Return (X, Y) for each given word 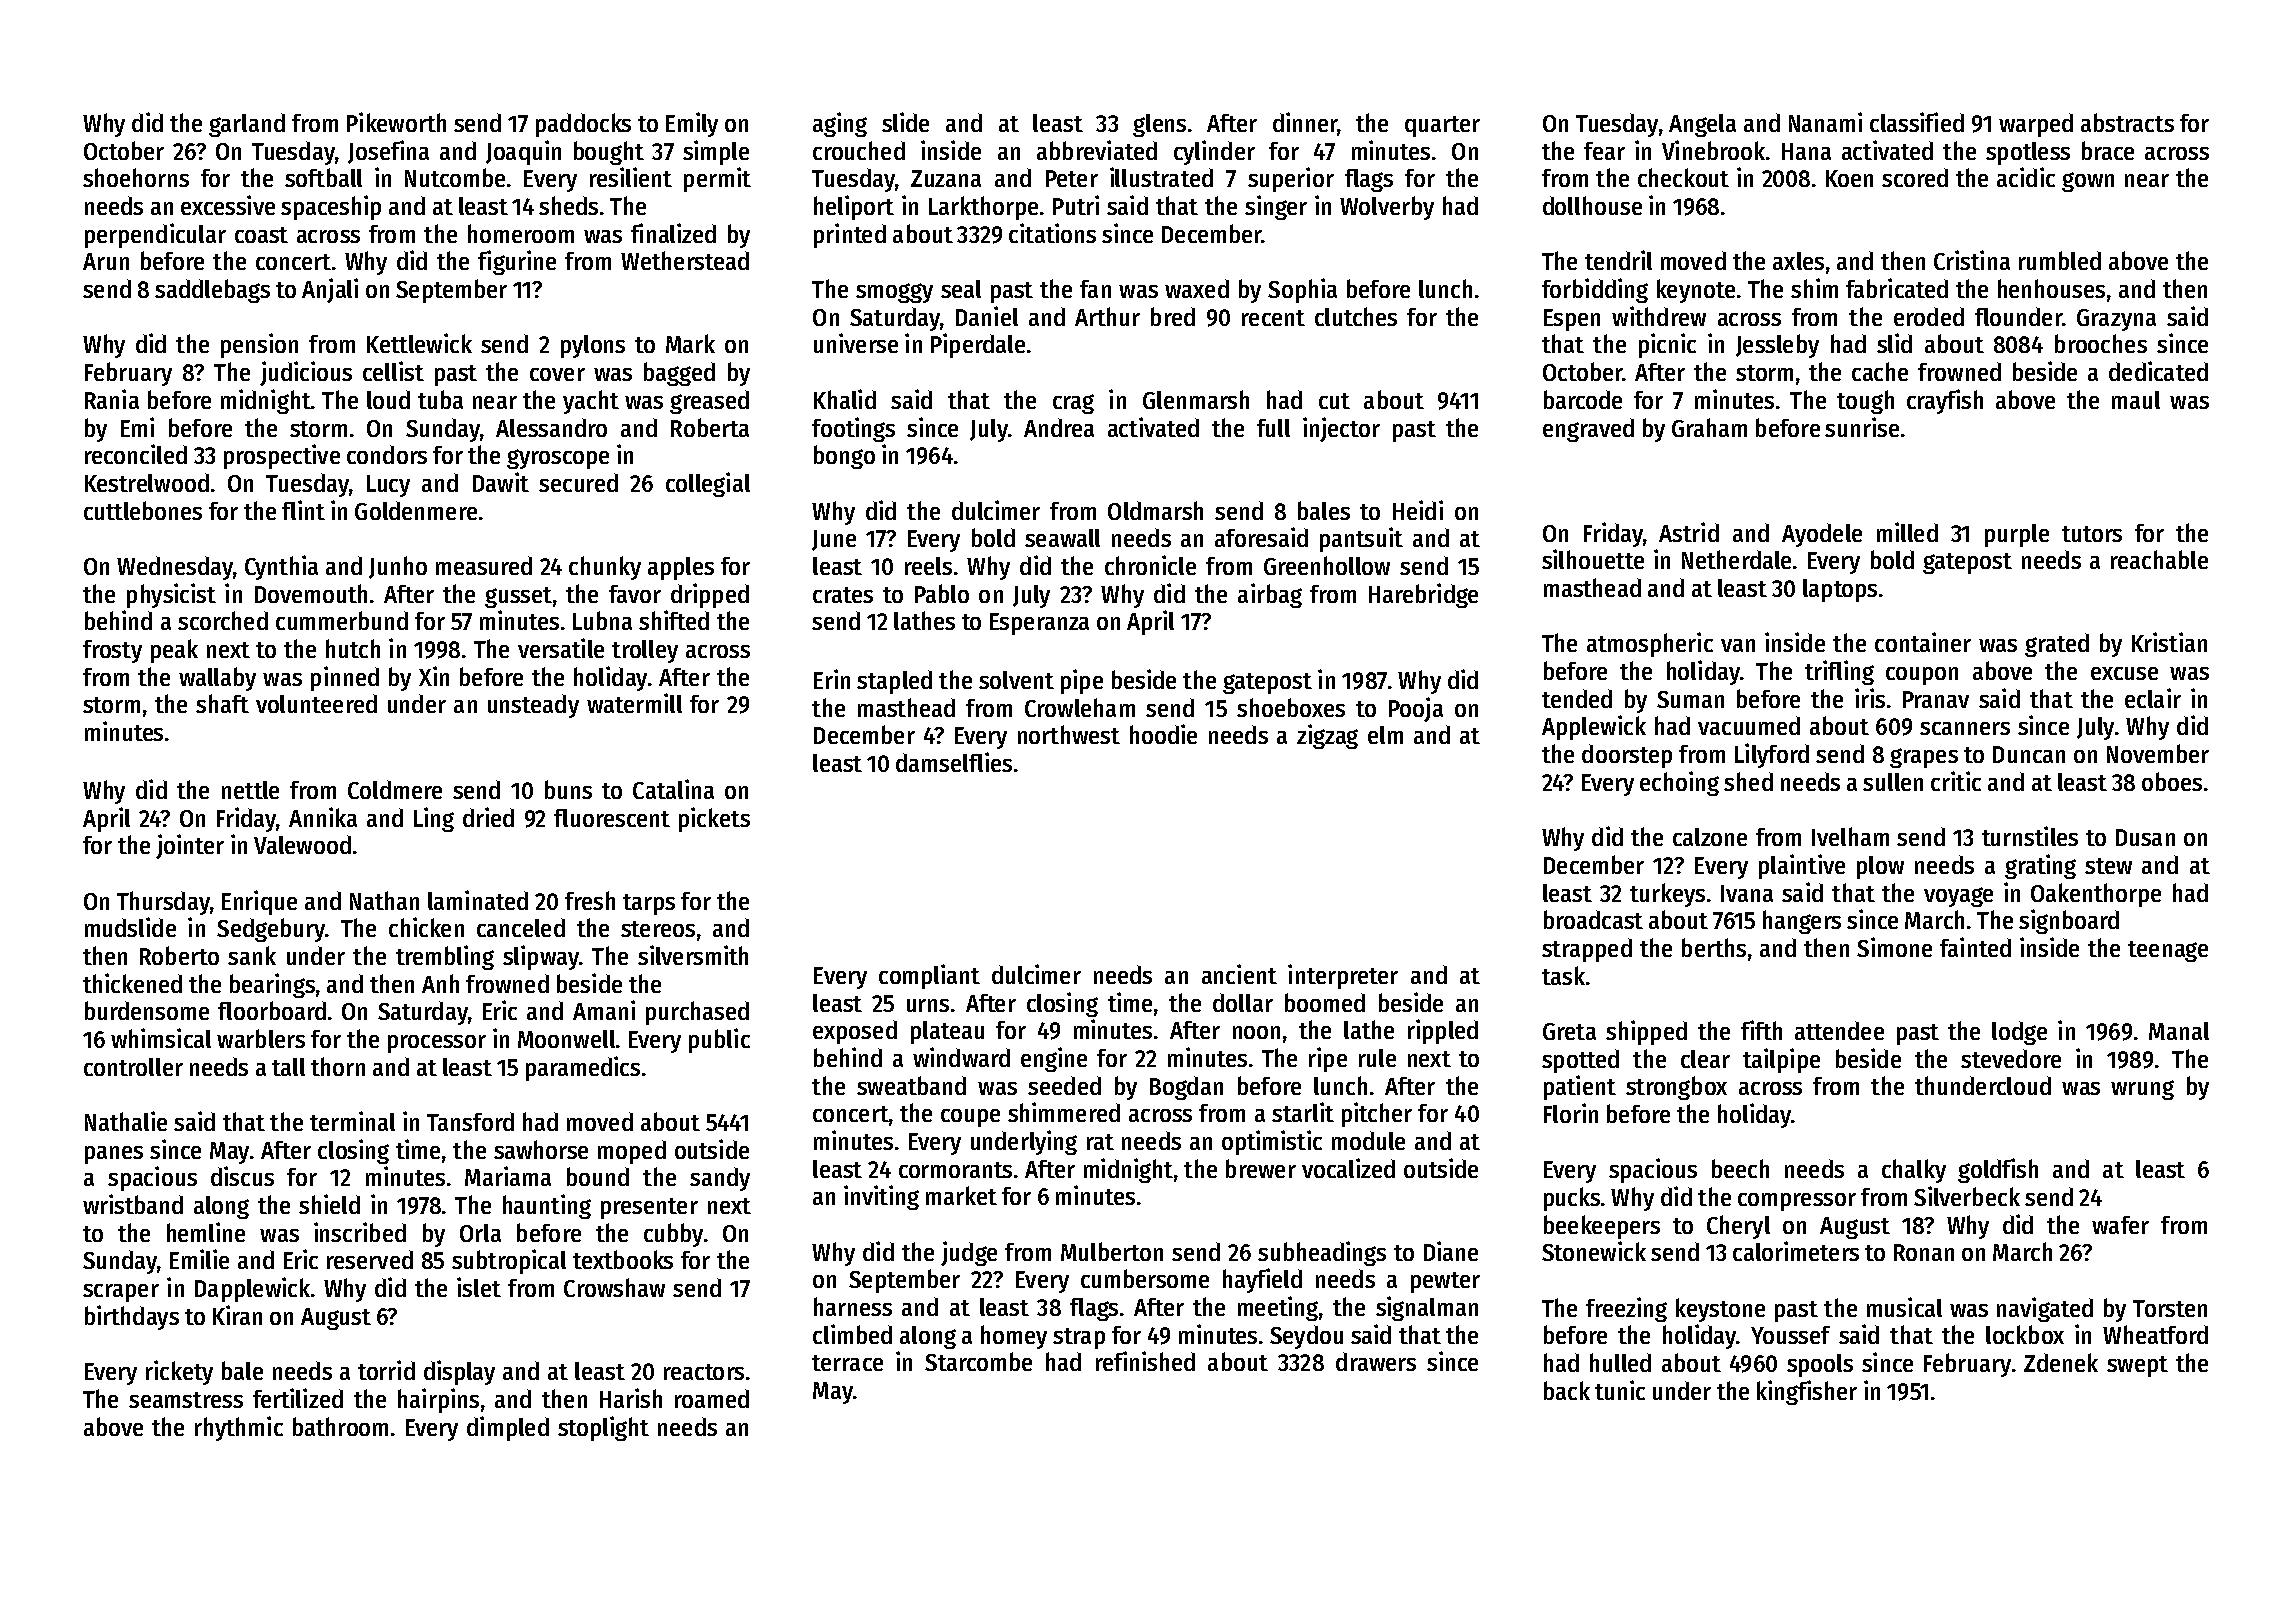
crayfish (1945, 401)
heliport (854, 207)
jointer (190, 846)
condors (387, 454)
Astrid (1689, 532)
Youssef (1790, 1335)
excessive (228, 205)
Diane (1451, 1251)
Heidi (1418, 510)
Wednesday (175, 568)
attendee (1839, 1030)
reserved (370, 1259)
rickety (179, 1372)
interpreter (1343, 976)
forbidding (1595, 290)
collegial (708, 484)
